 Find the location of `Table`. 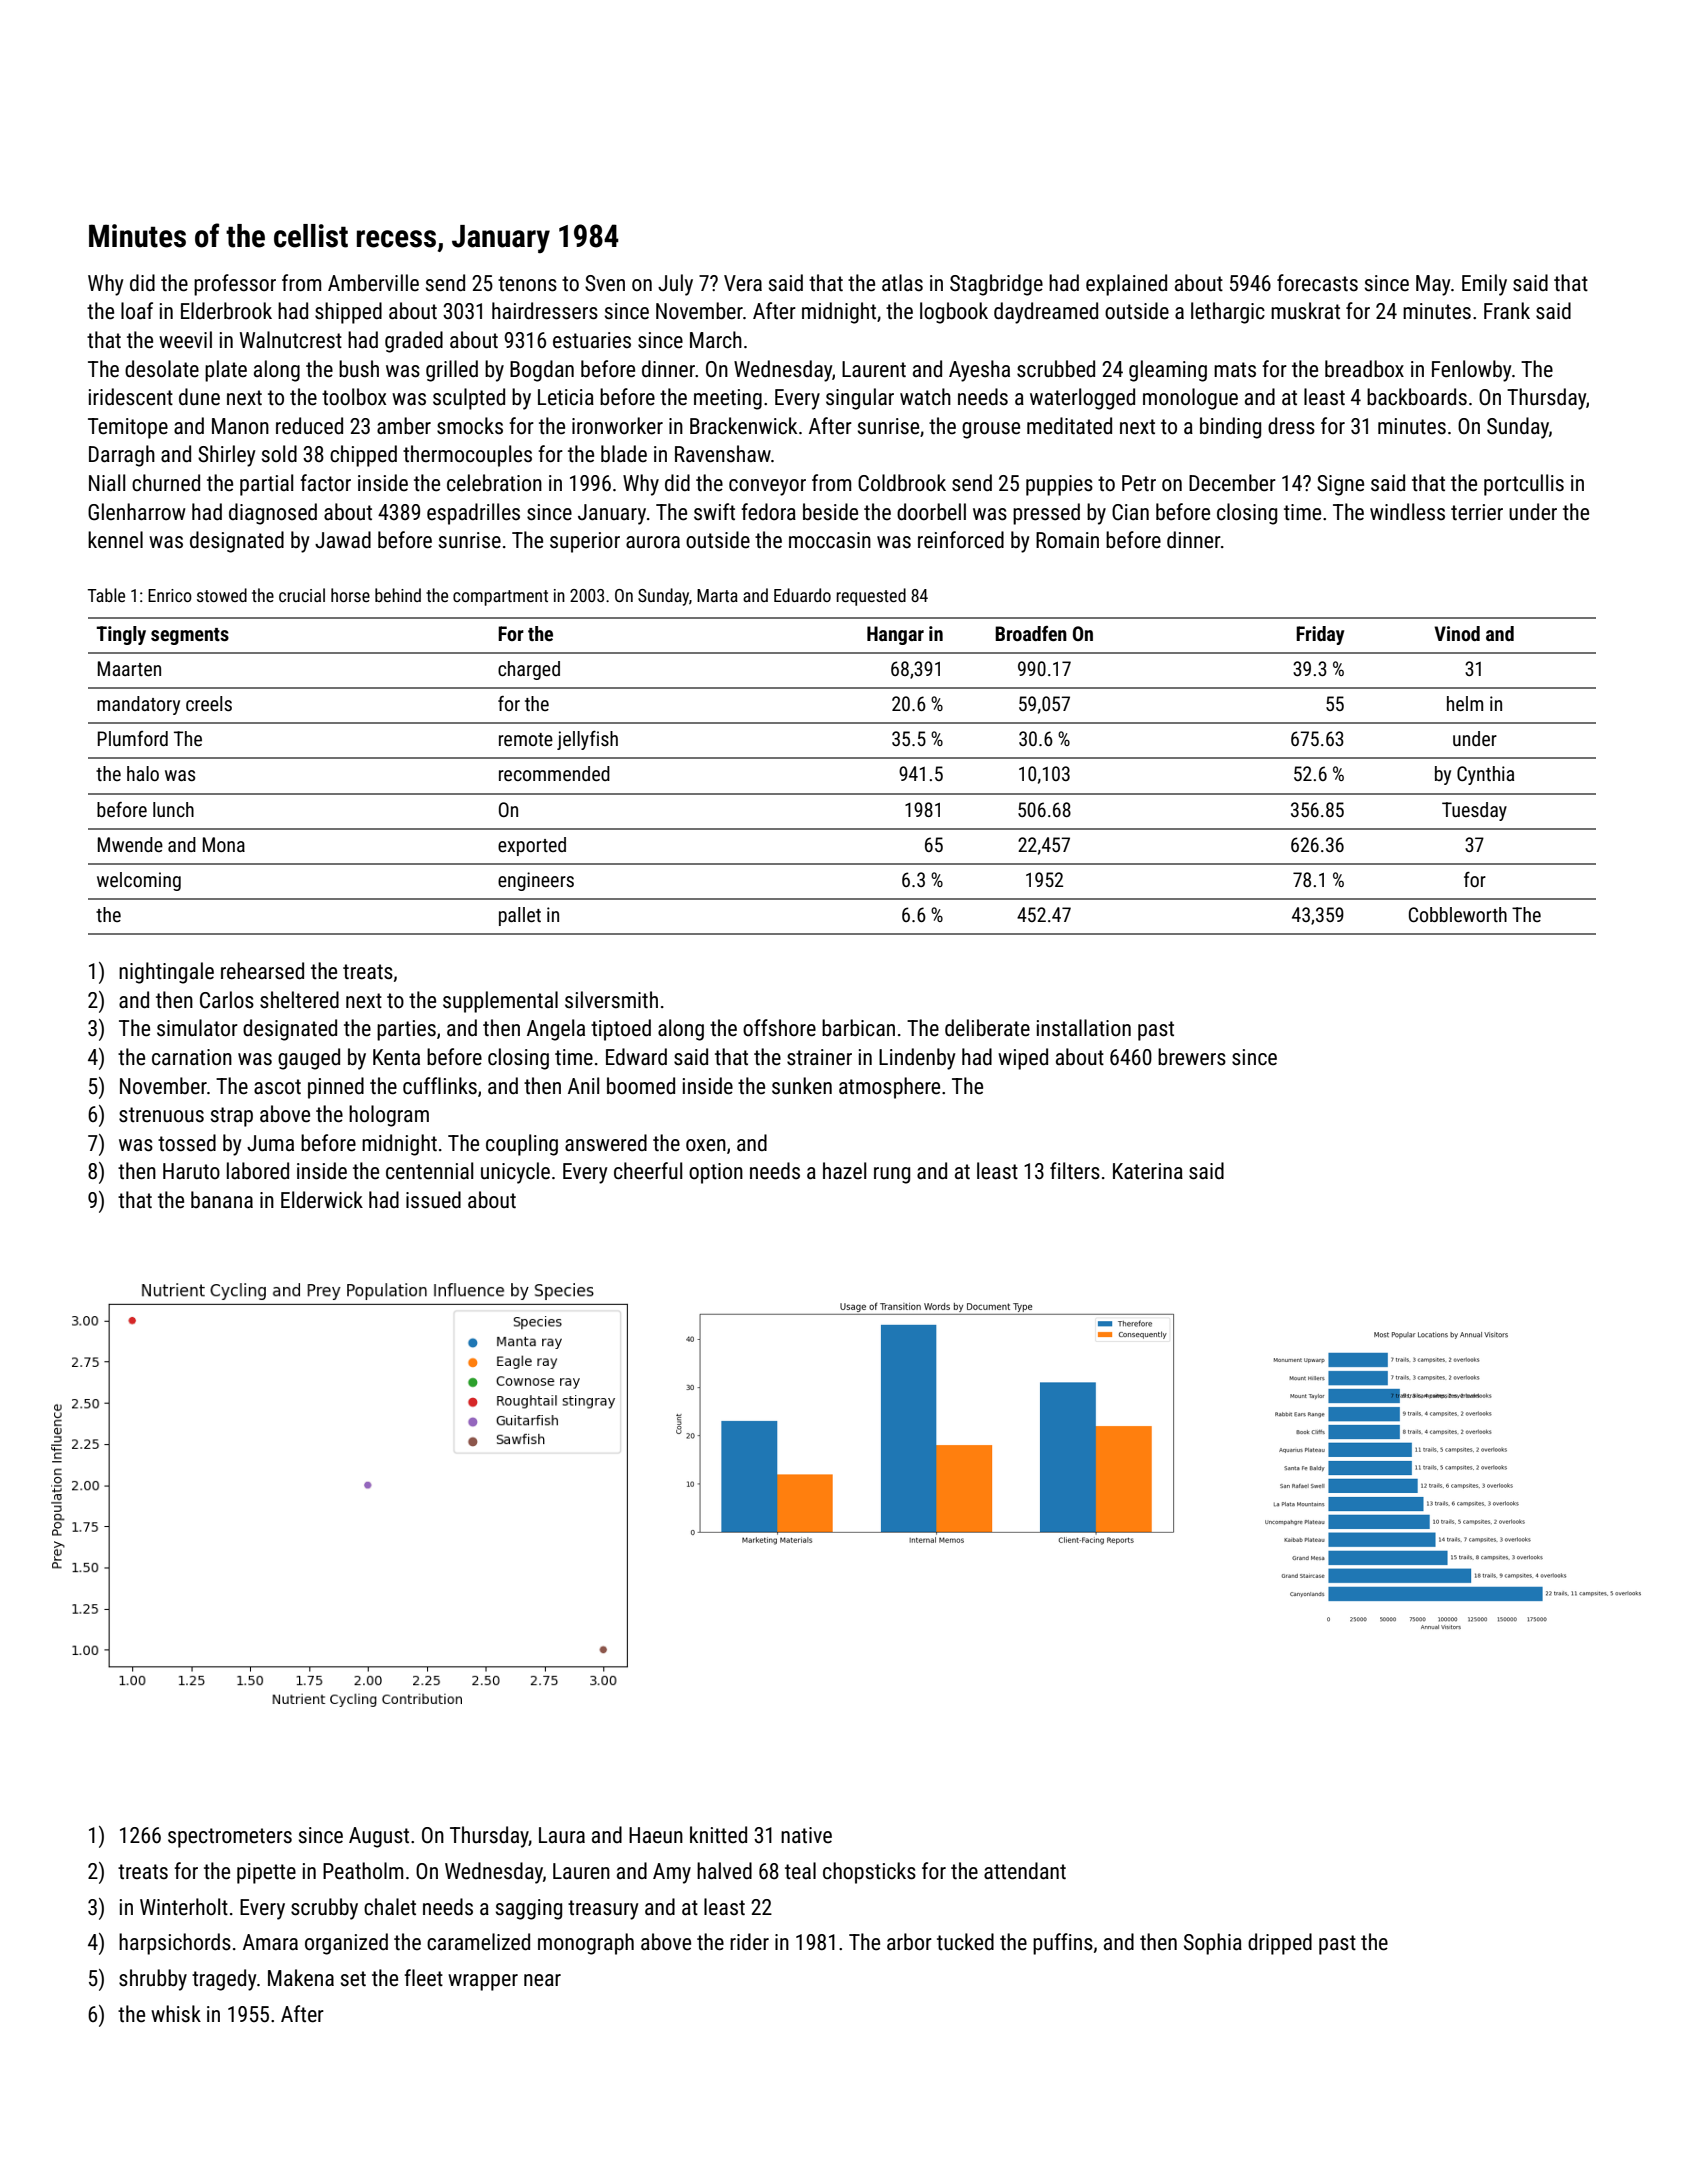

Table is located at coordinates (106, 595).
